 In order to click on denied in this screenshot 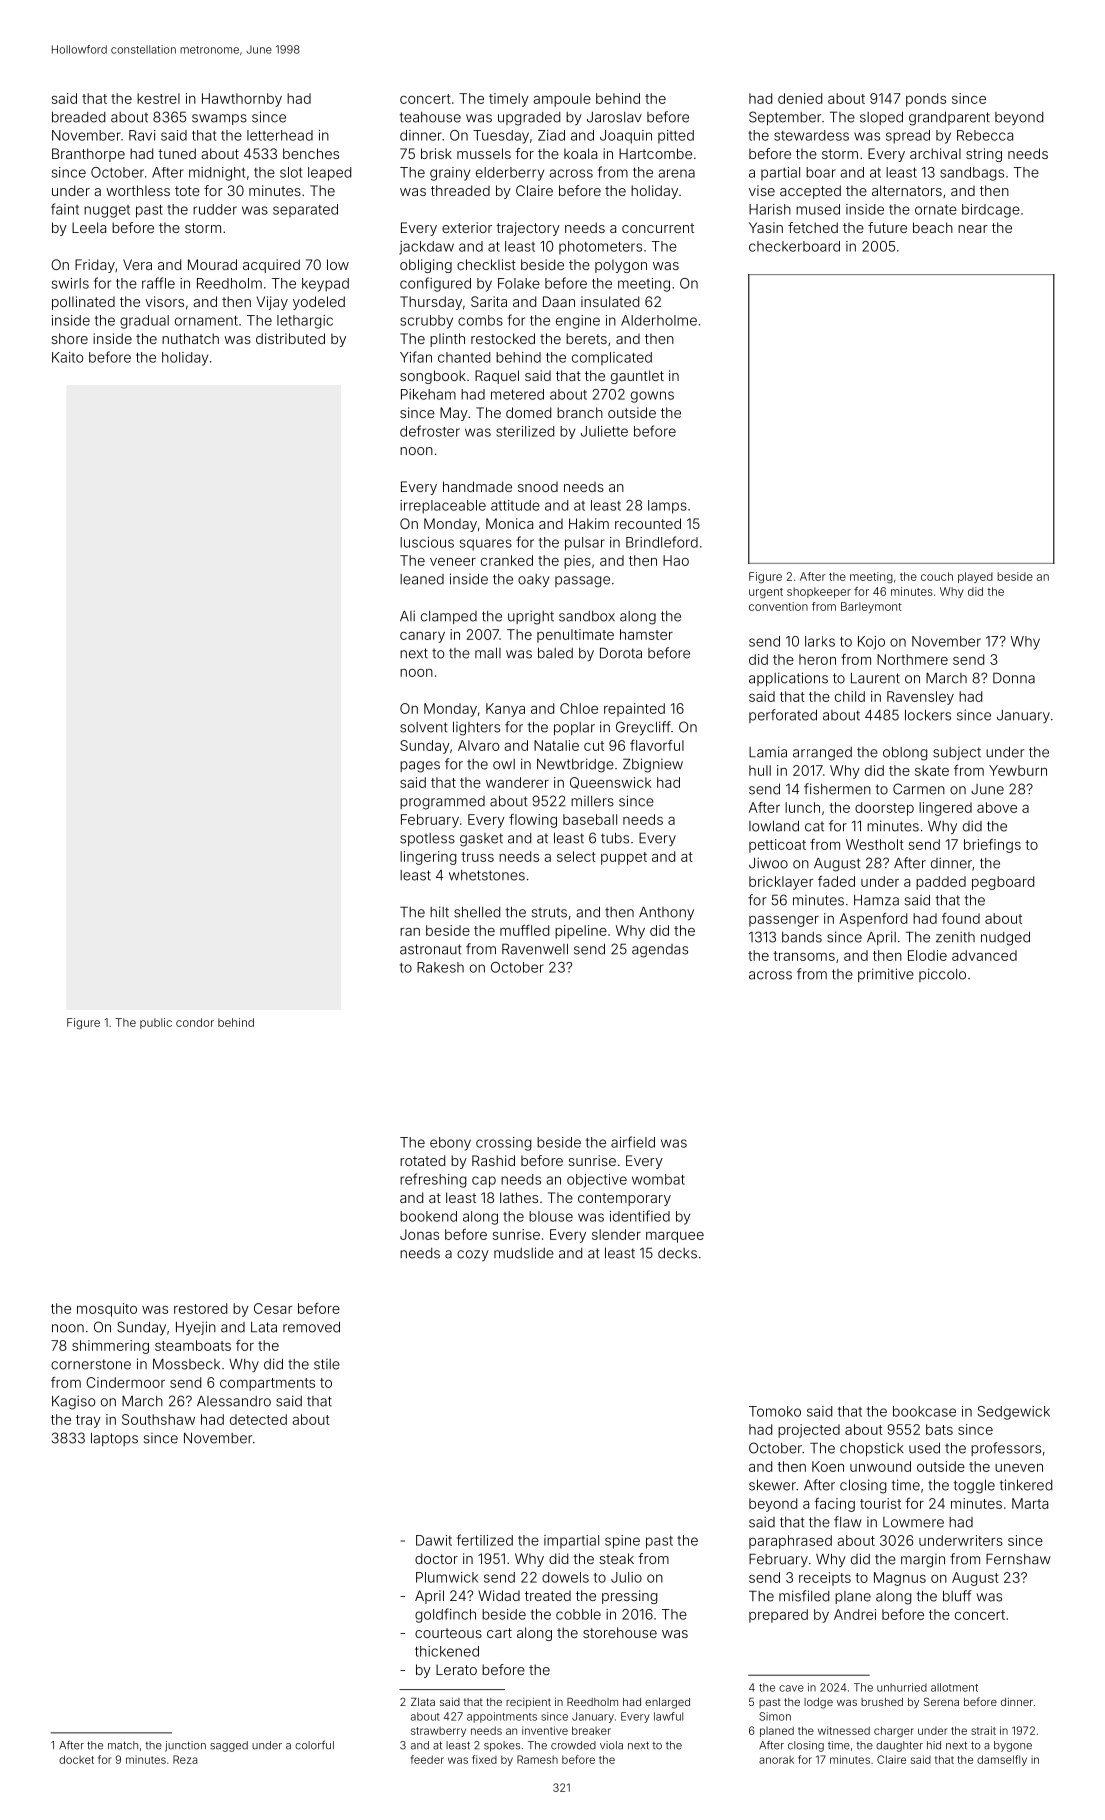, I will do `click(800, 98)`.
